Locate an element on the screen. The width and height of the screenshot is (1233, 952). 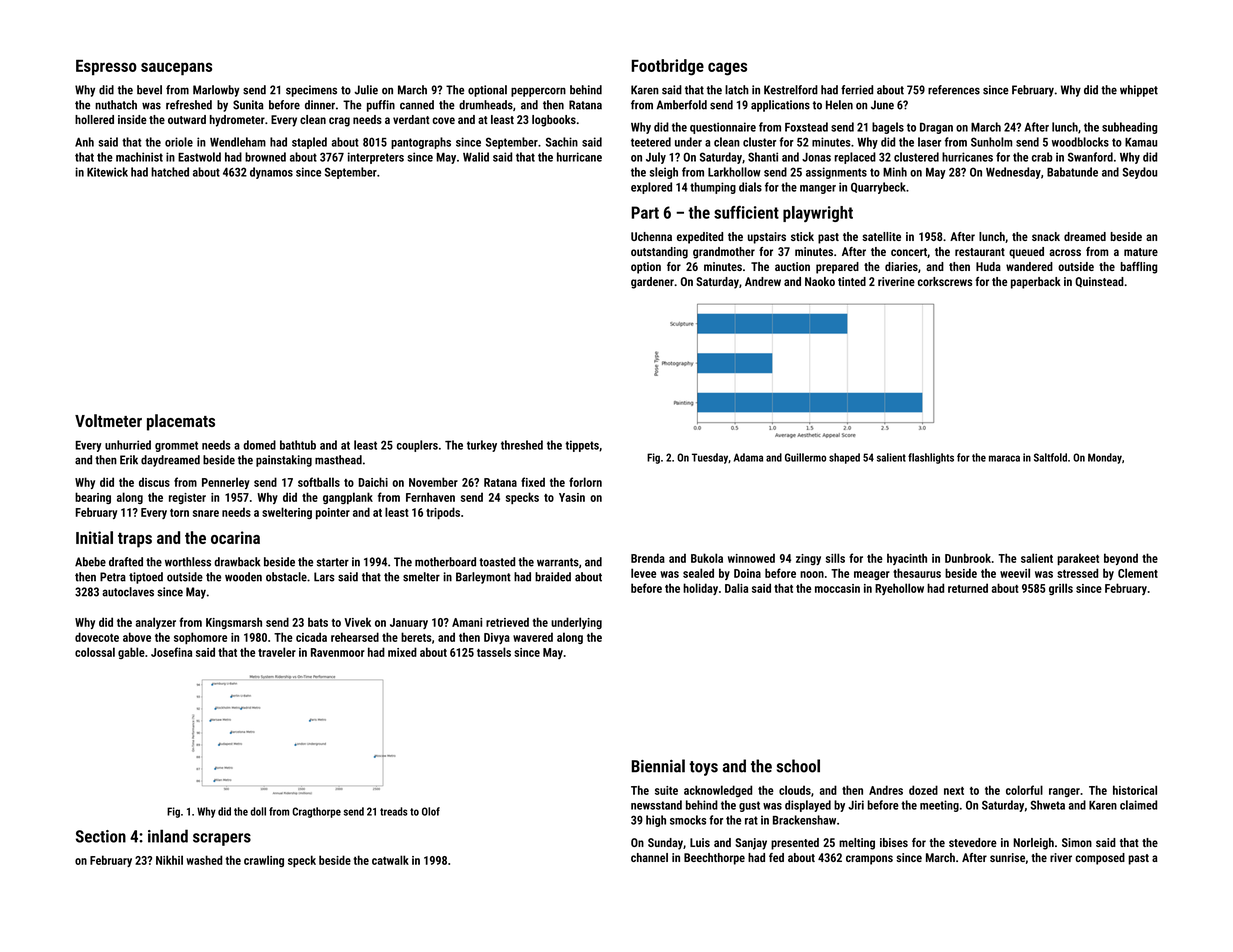
snack is located at coordinates (1046, 236).
